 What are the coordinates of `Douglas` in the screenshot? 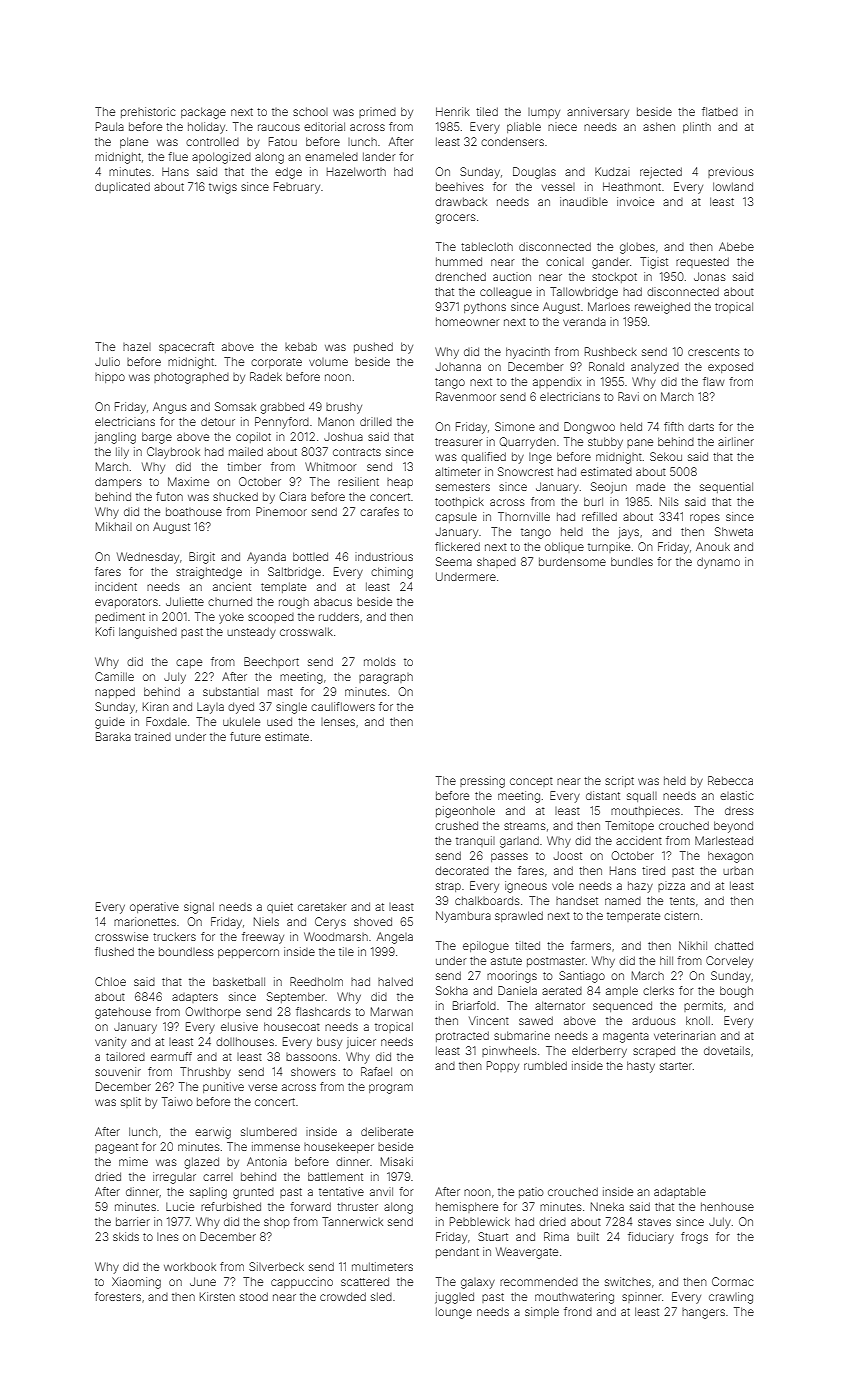 It's located at (534, 173).
